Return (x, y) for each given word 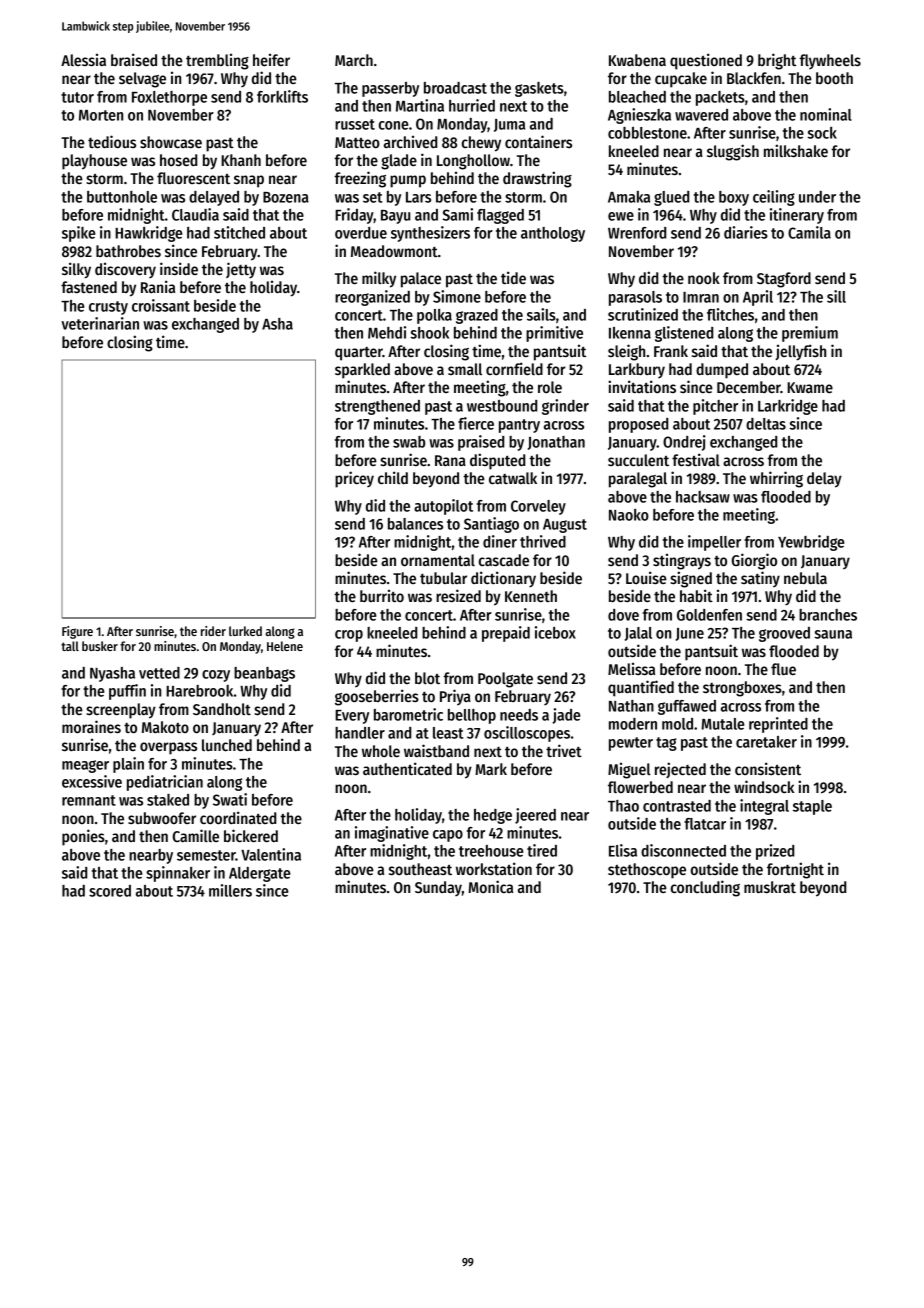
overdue (361, 233)
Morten (101, 115)
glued (671, 198)
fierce (476, 423)
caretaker (766, 742)
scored (110, 891)
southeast (420, 869)
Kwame (810, 387)
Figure (77, 632)
